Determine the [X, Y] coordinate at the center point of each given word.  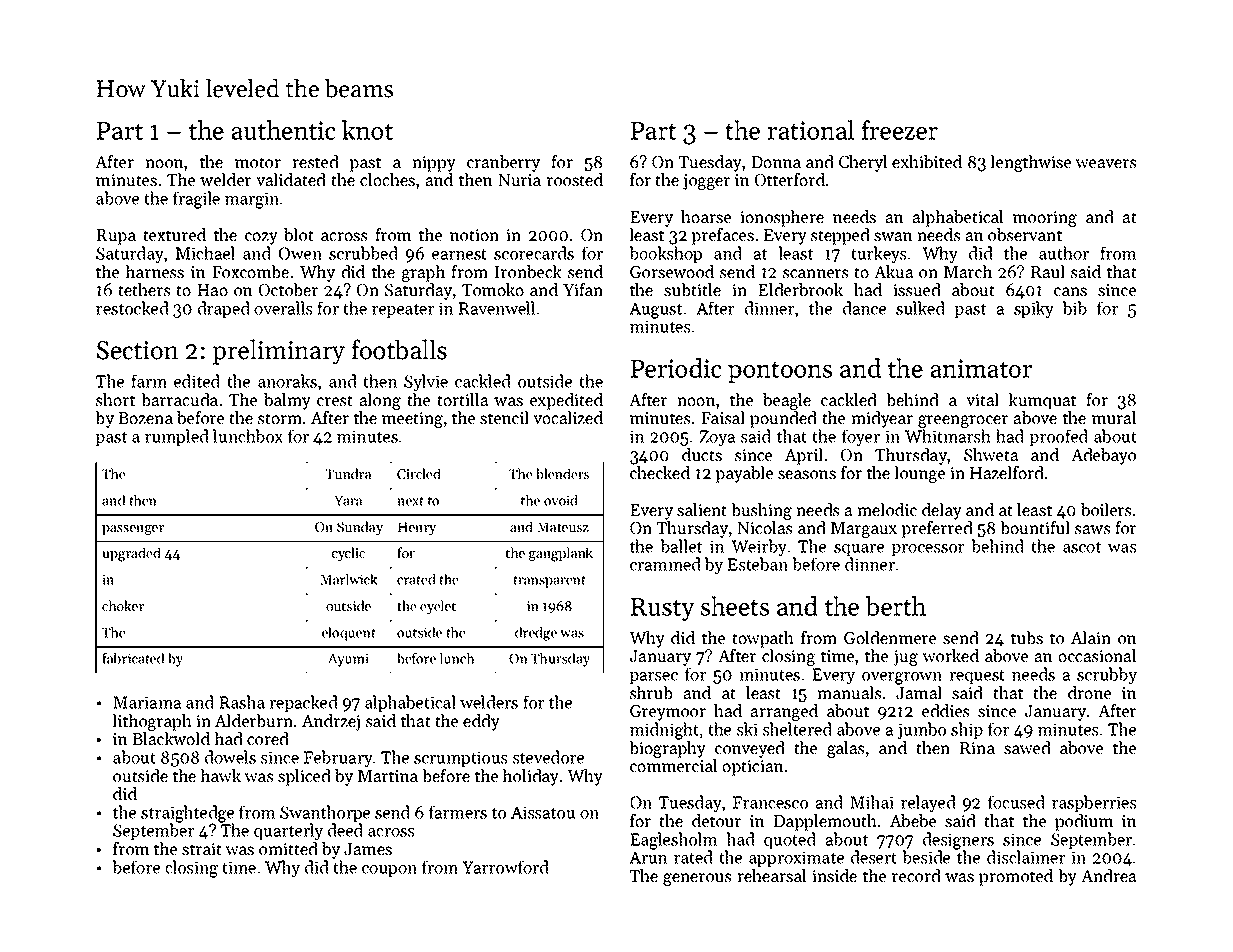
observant [1025, 235]
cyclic [348, 554]
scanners [816, 273]
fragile [196, 200]
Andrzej [331, 722]
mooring [1045, 219]
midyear [882, 419]
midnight [664, 731]
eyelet [438, 607]
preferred [937, 529]
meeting [412, 420]
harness [155, 271]
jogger [707, 182]
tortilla [462, 399]
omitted [288, 848]
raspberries [1094, 803]
